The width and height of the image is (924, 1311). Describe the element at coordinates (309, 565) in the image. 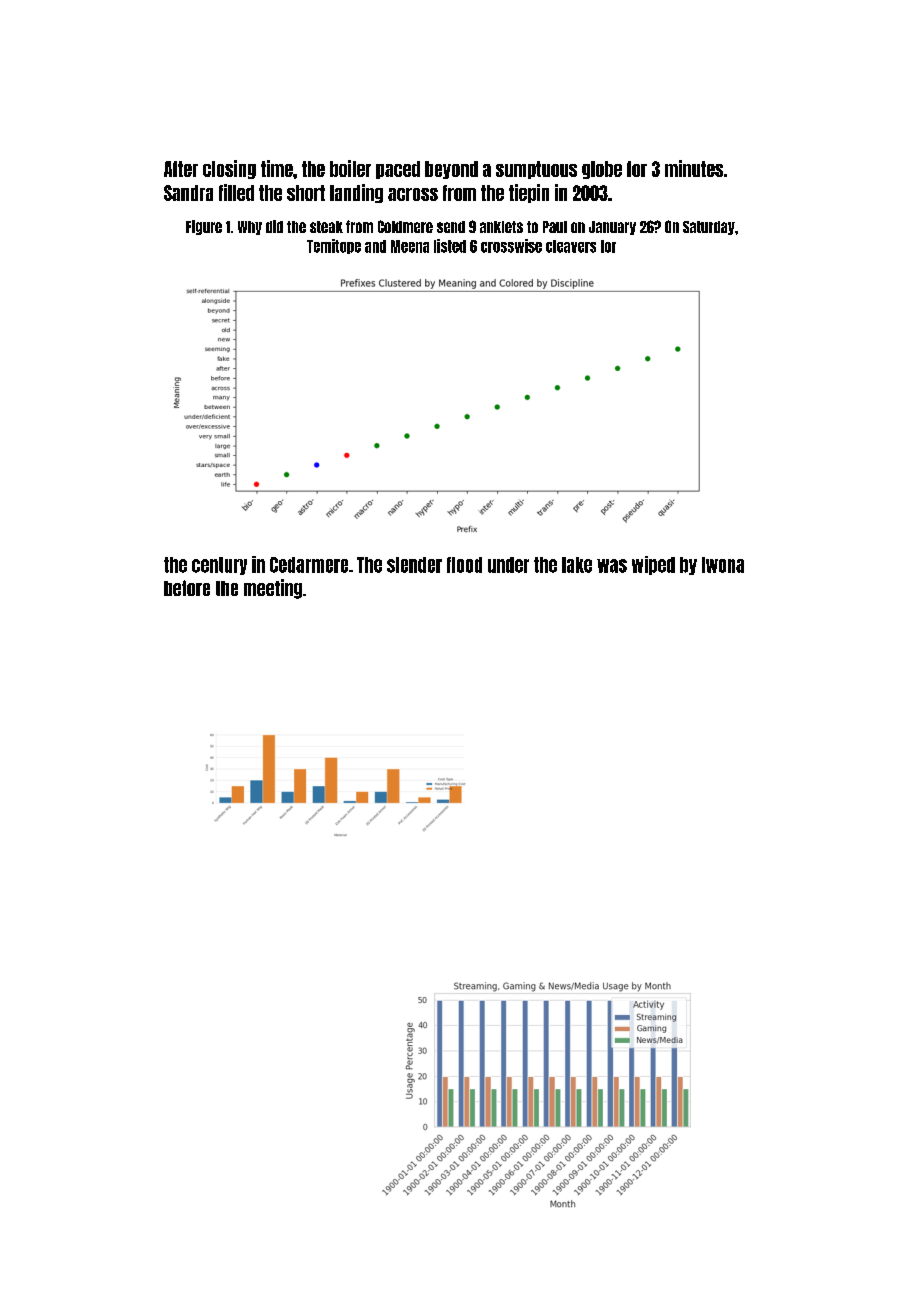

I see `Cedarmere` at that location.
